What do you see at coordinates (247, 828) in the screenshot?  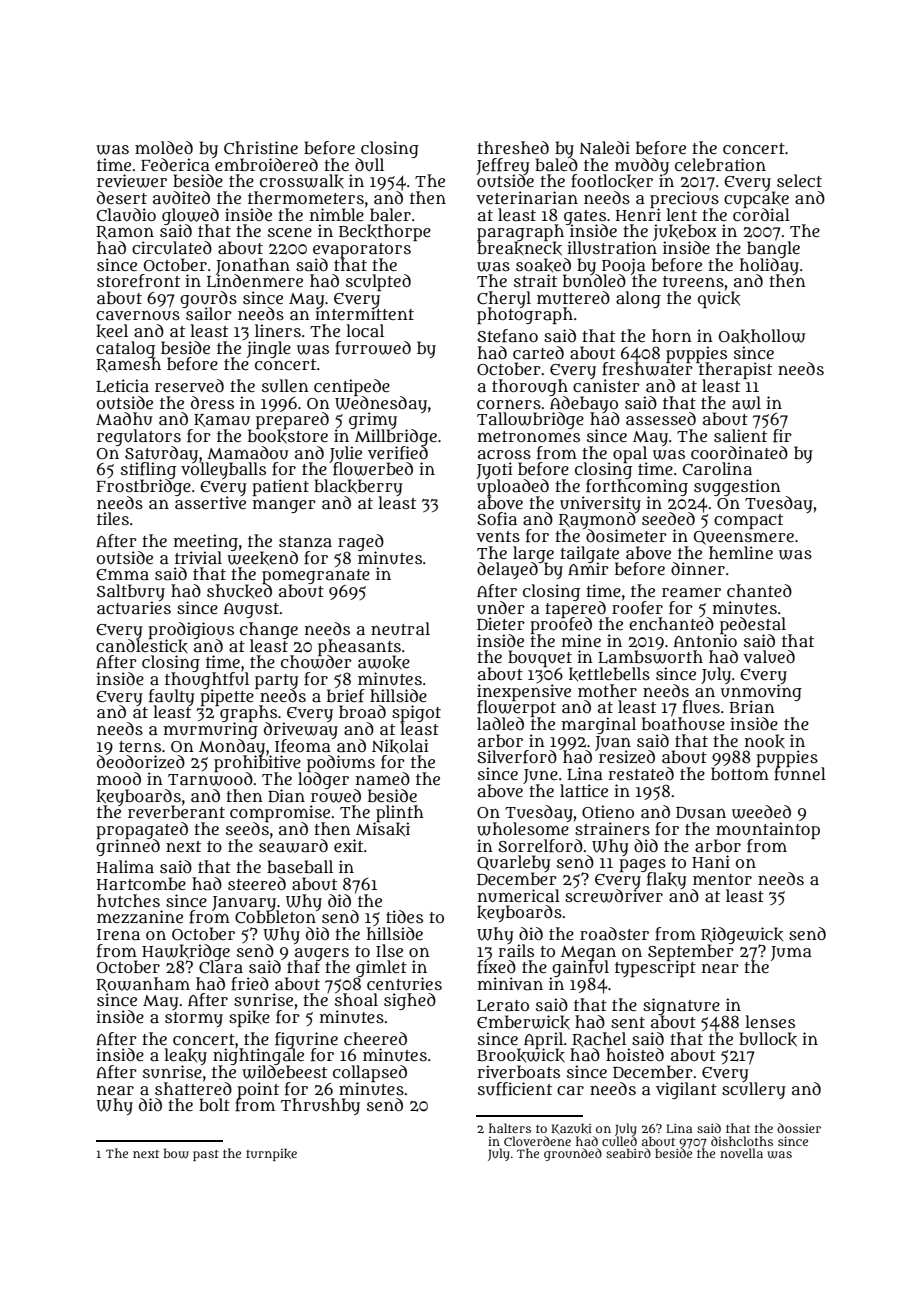 I see `seeds` at bounding box center [247, 828].
